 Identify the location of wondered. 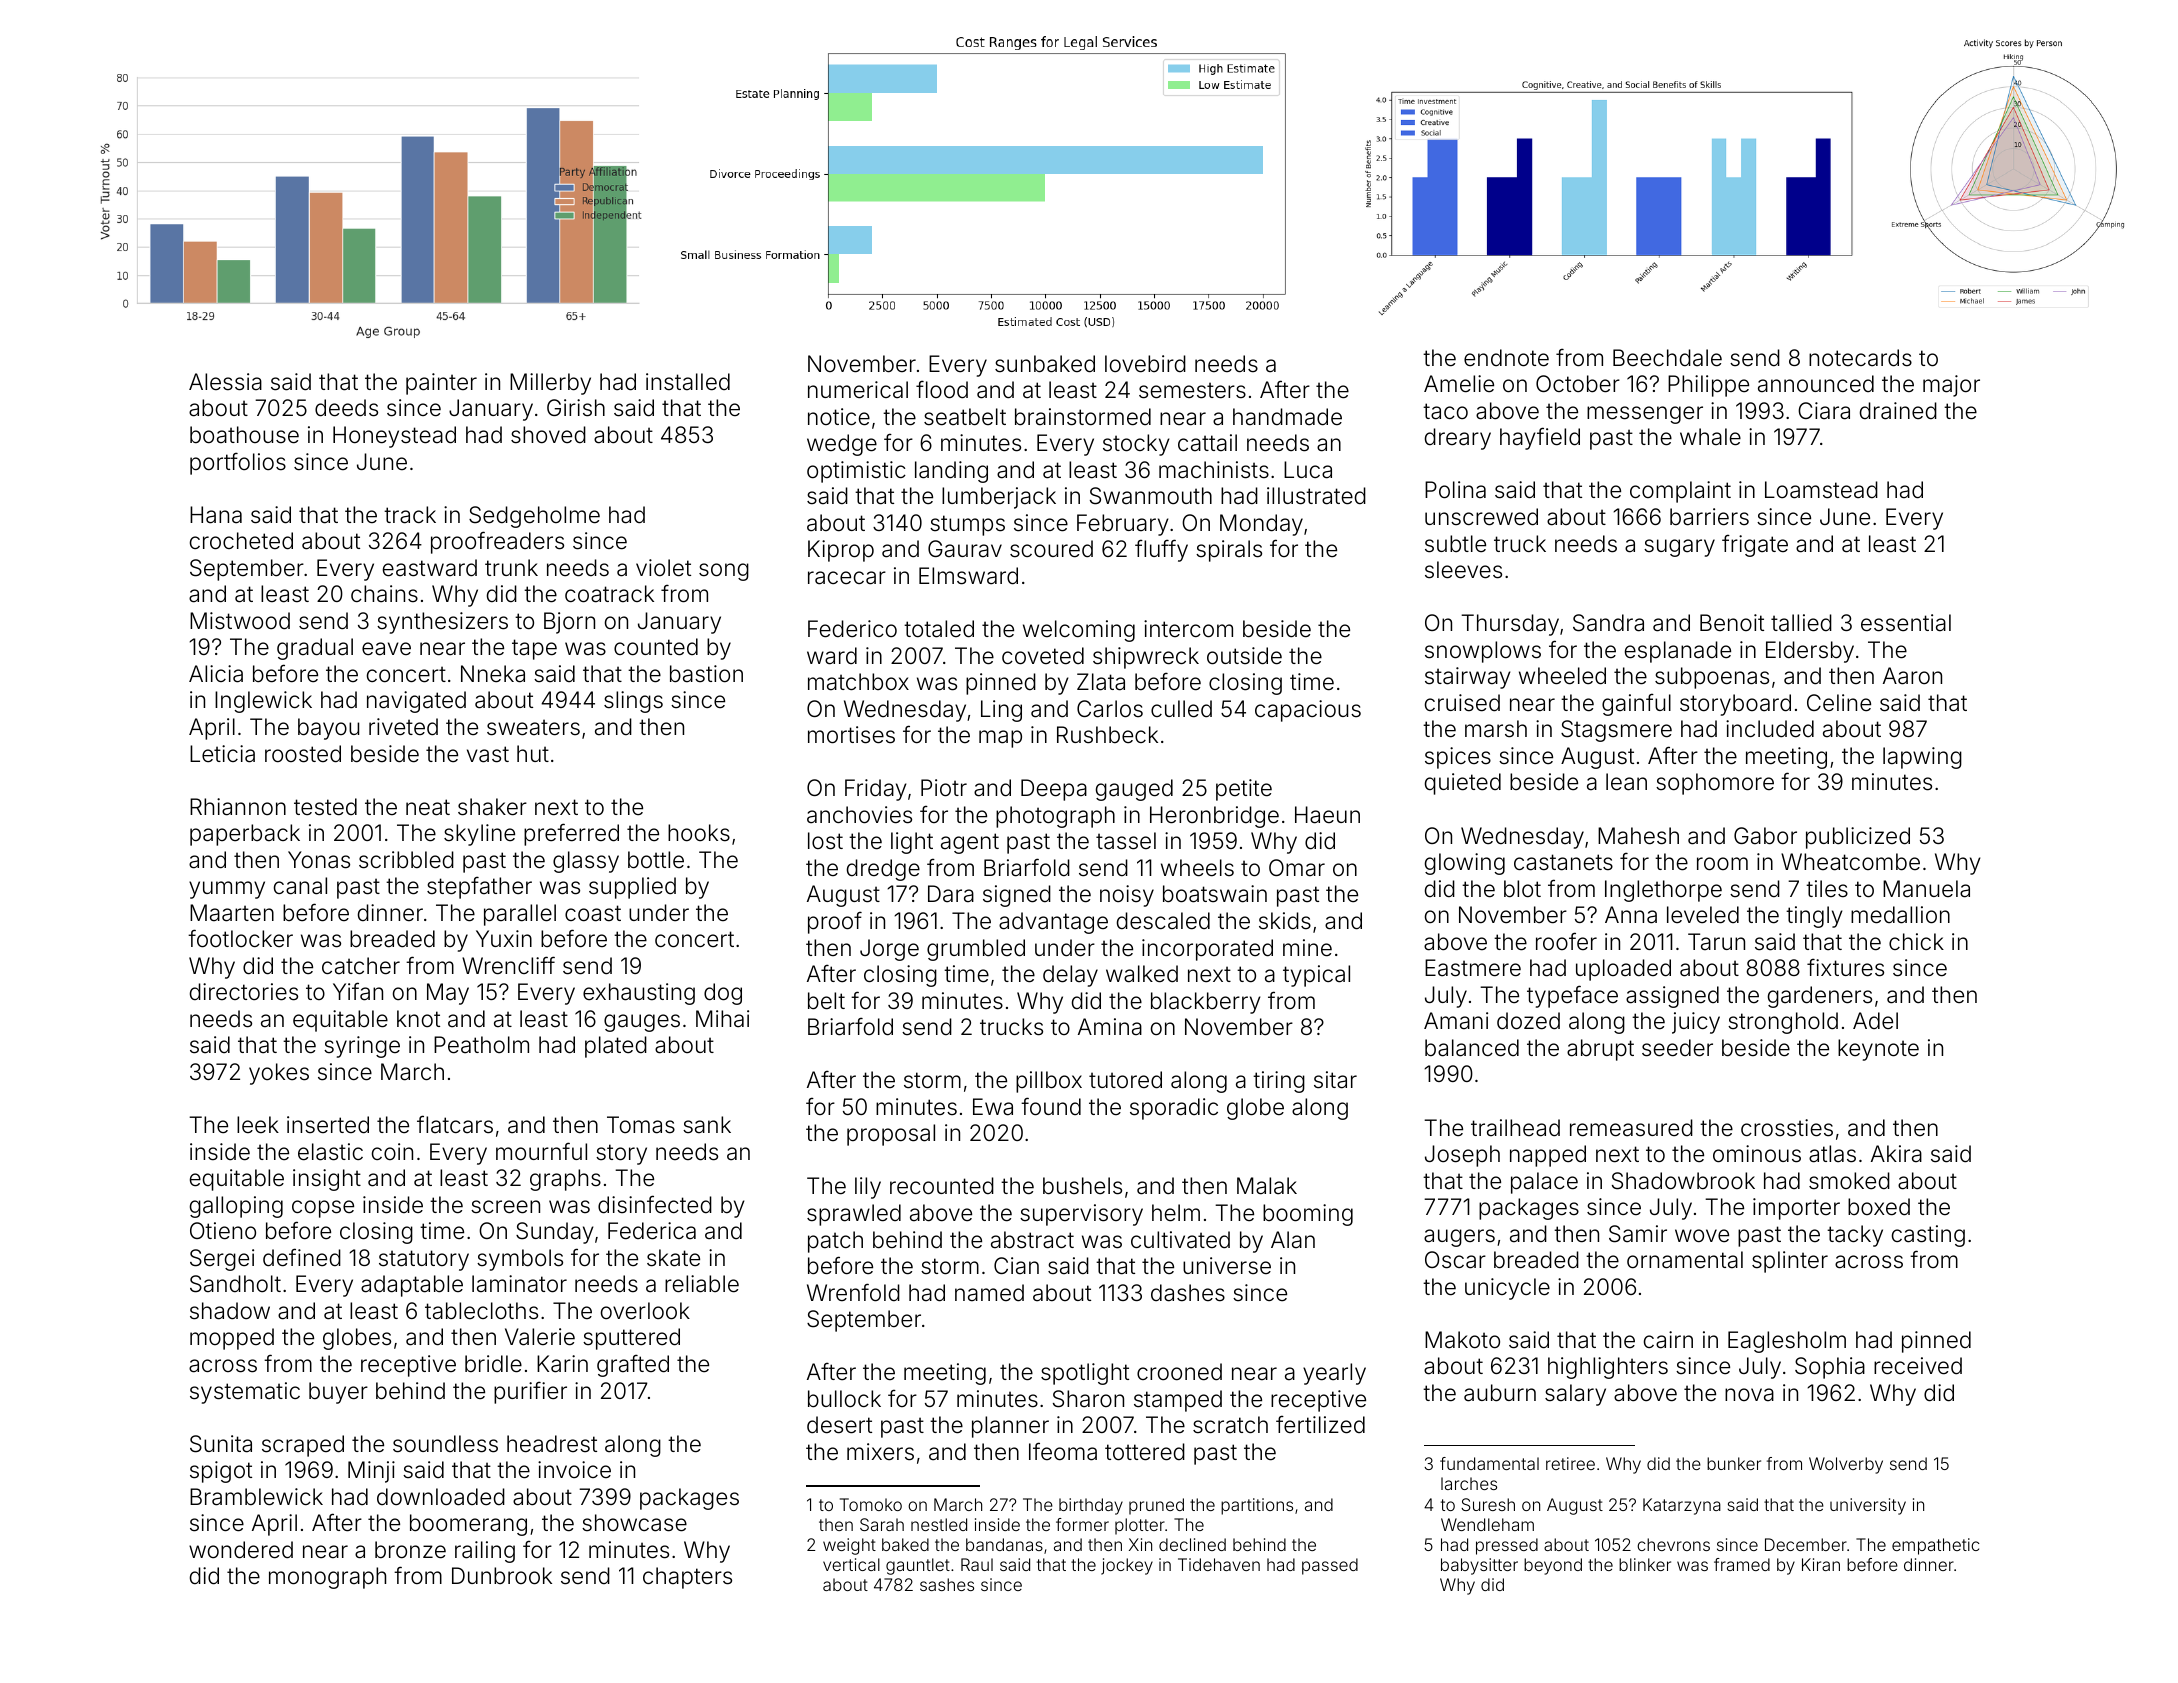
(241, 1550).
